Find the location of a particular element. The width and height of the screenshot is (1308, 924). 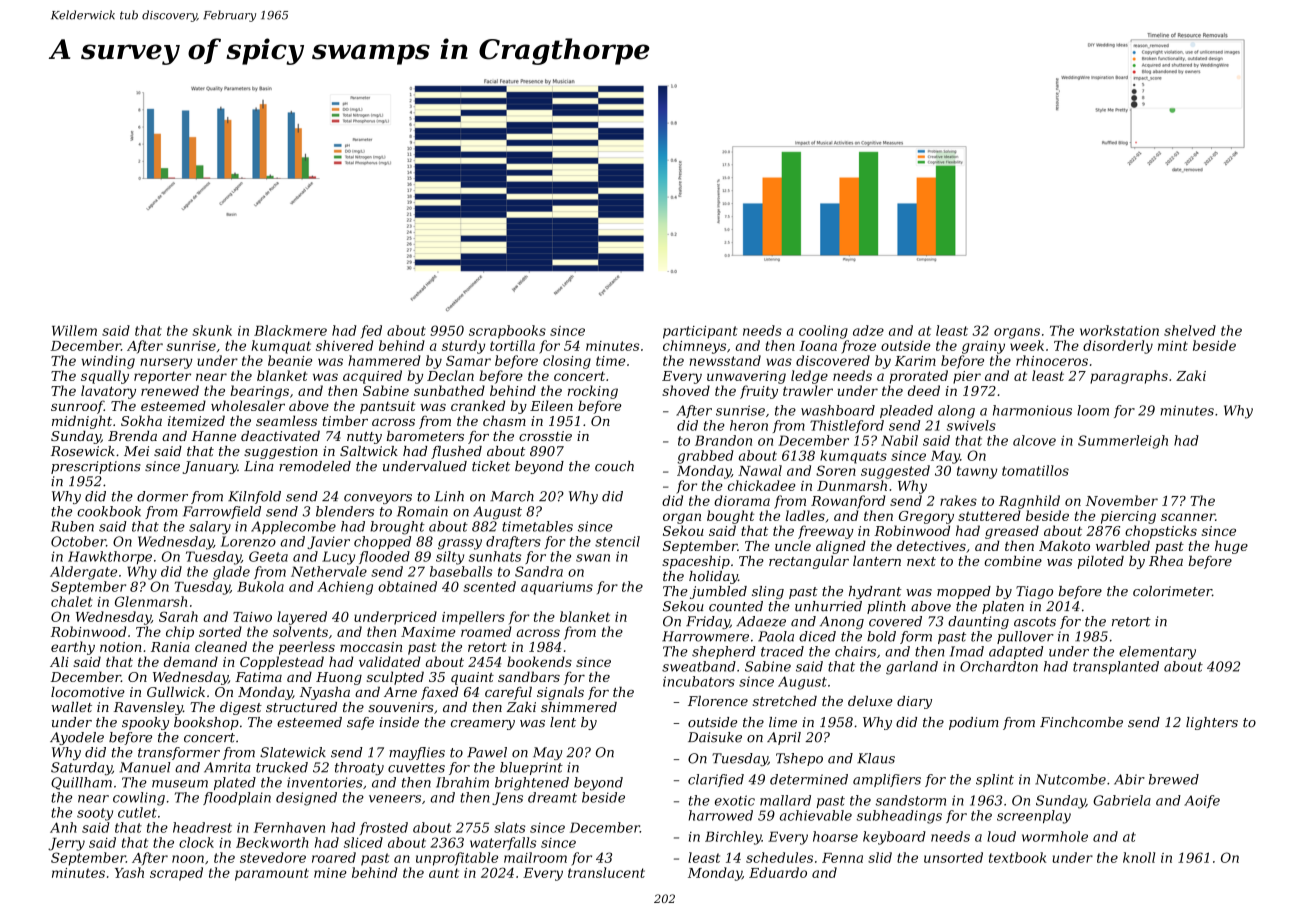

sooty is located at coordinates (95, 814).
